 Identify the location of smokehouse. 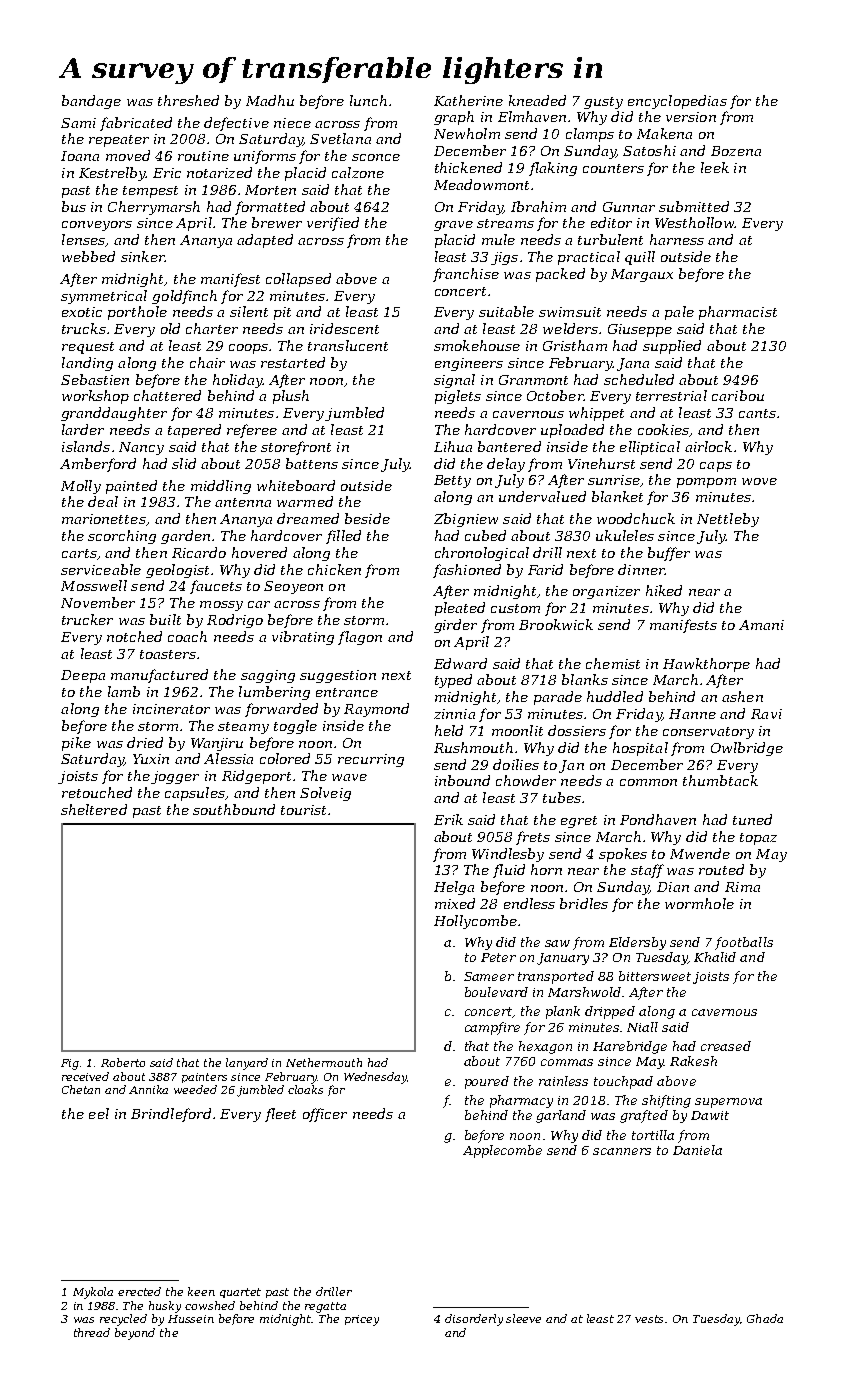
(477, 345).
